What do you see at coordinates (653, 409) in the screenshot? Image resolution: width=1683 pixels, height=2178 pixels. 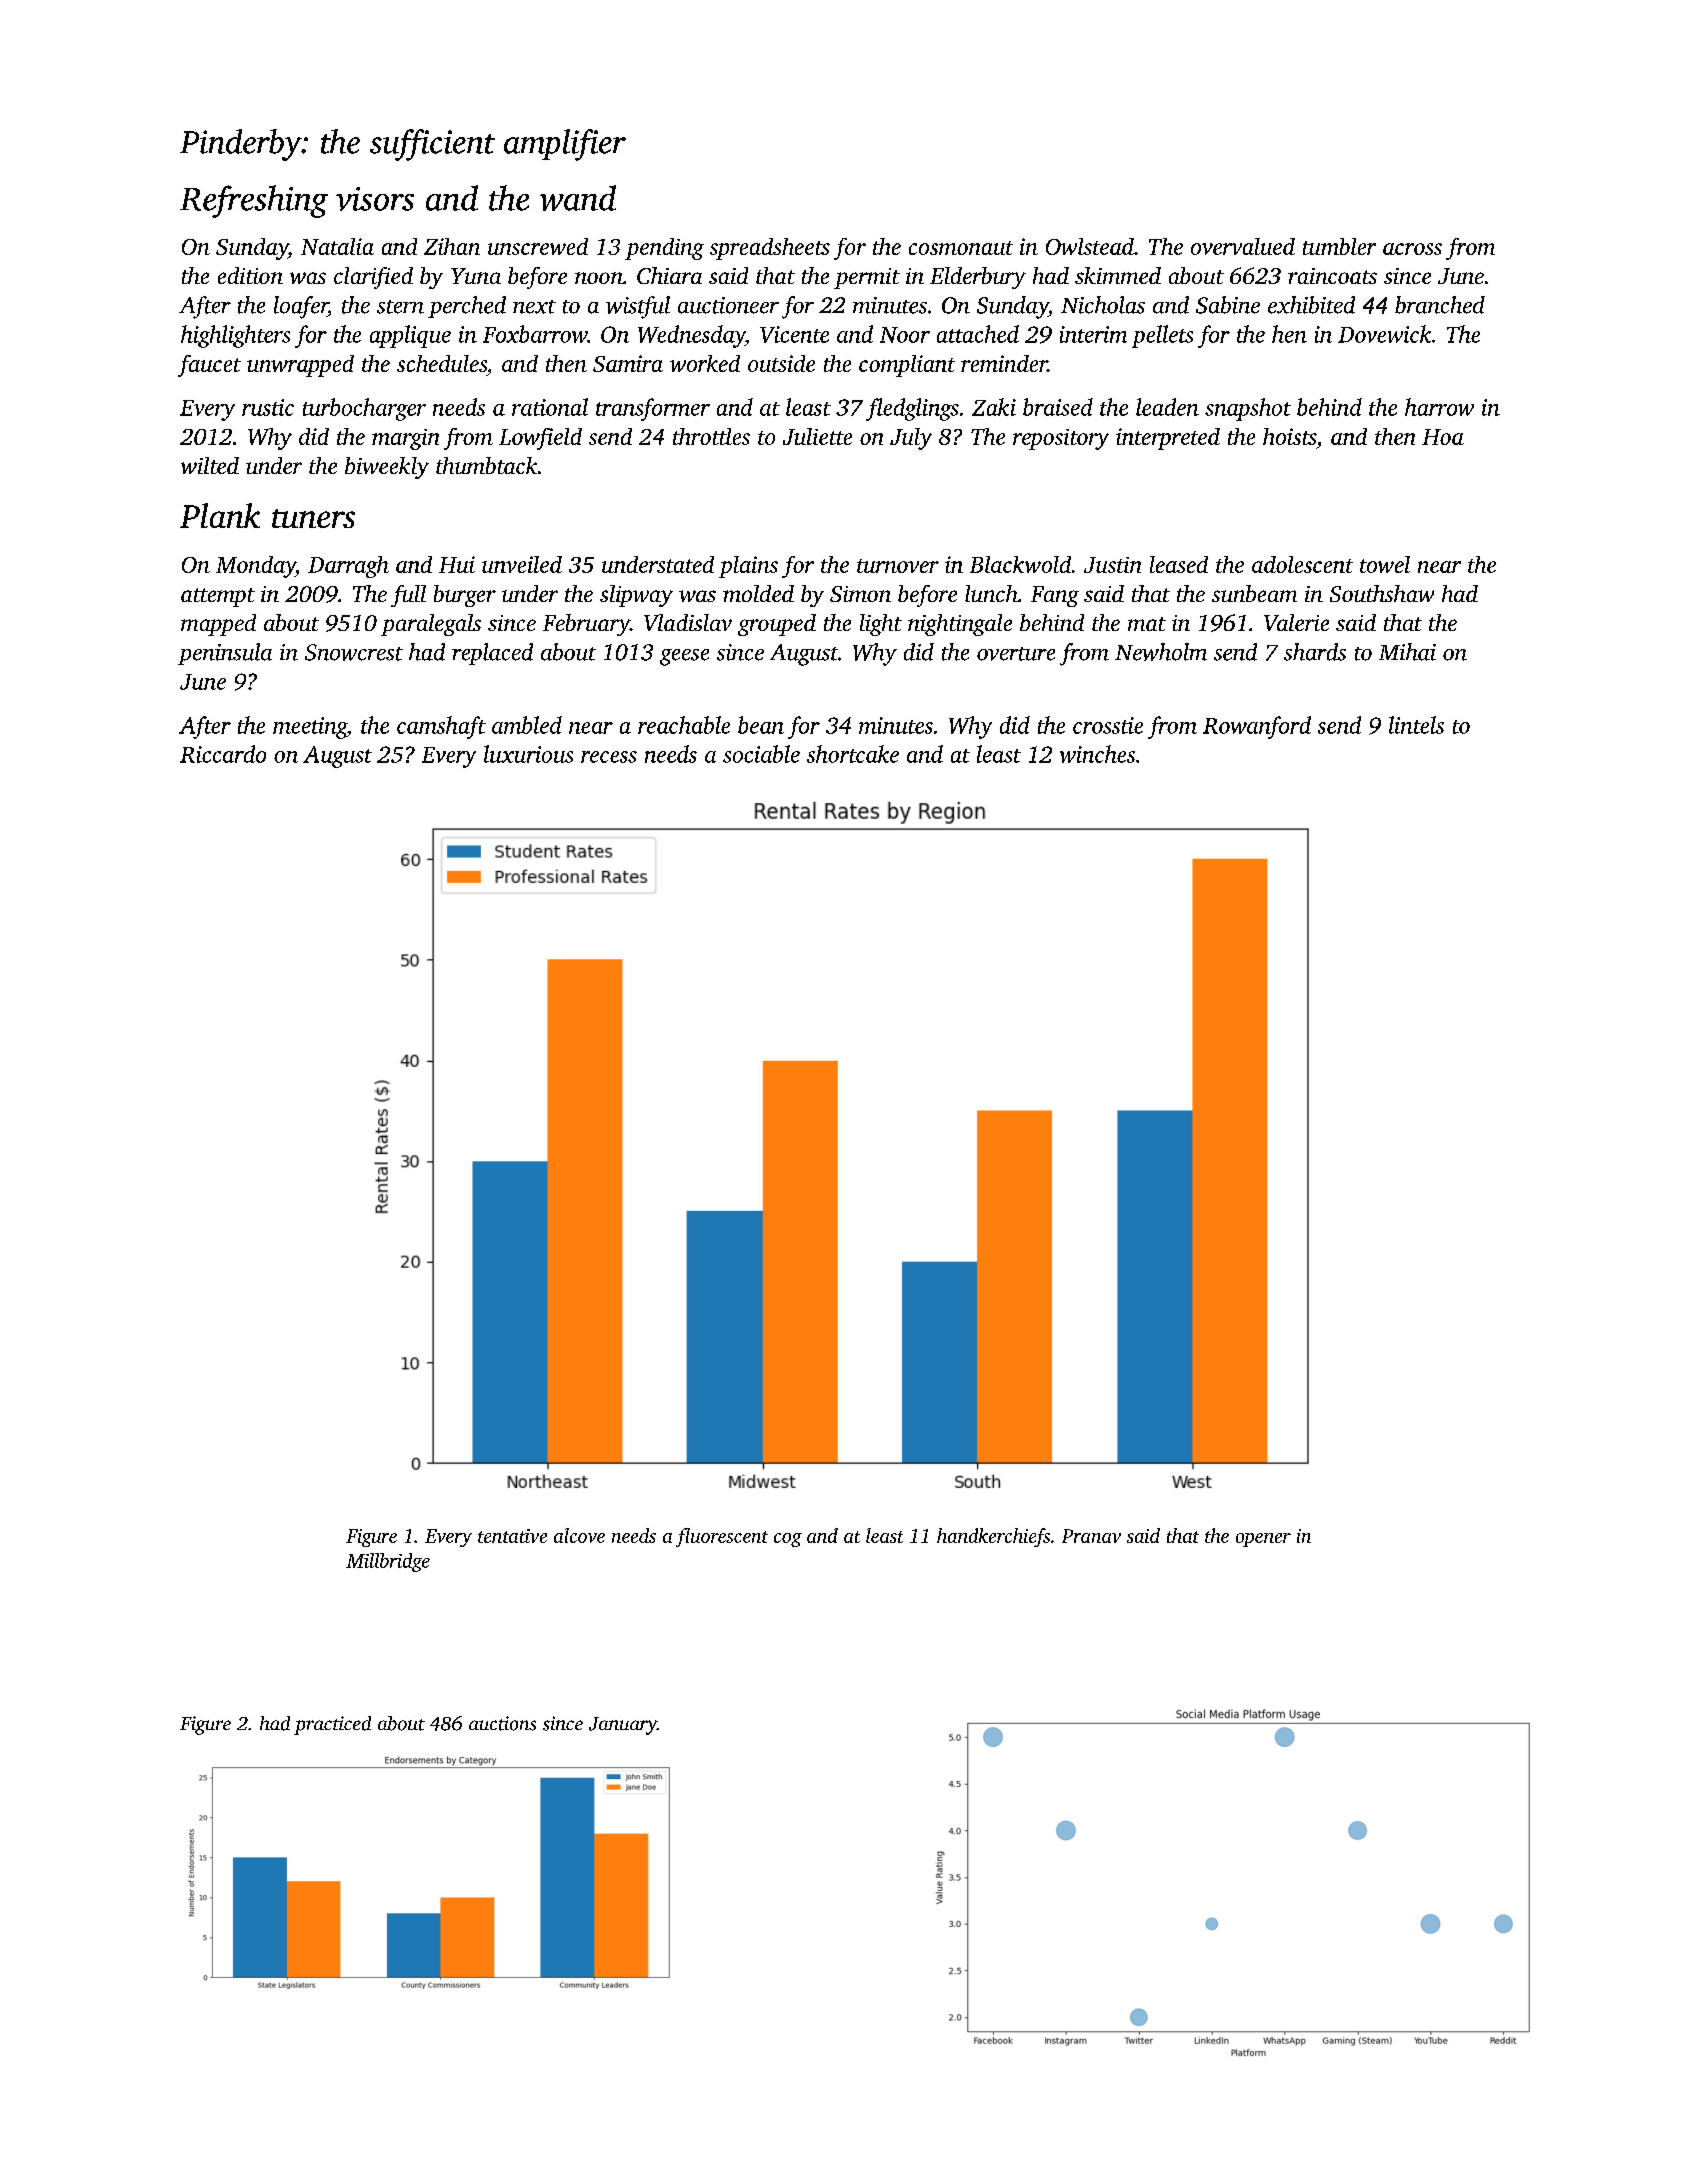 I see `transformer` at bounding box center [653, 409].
